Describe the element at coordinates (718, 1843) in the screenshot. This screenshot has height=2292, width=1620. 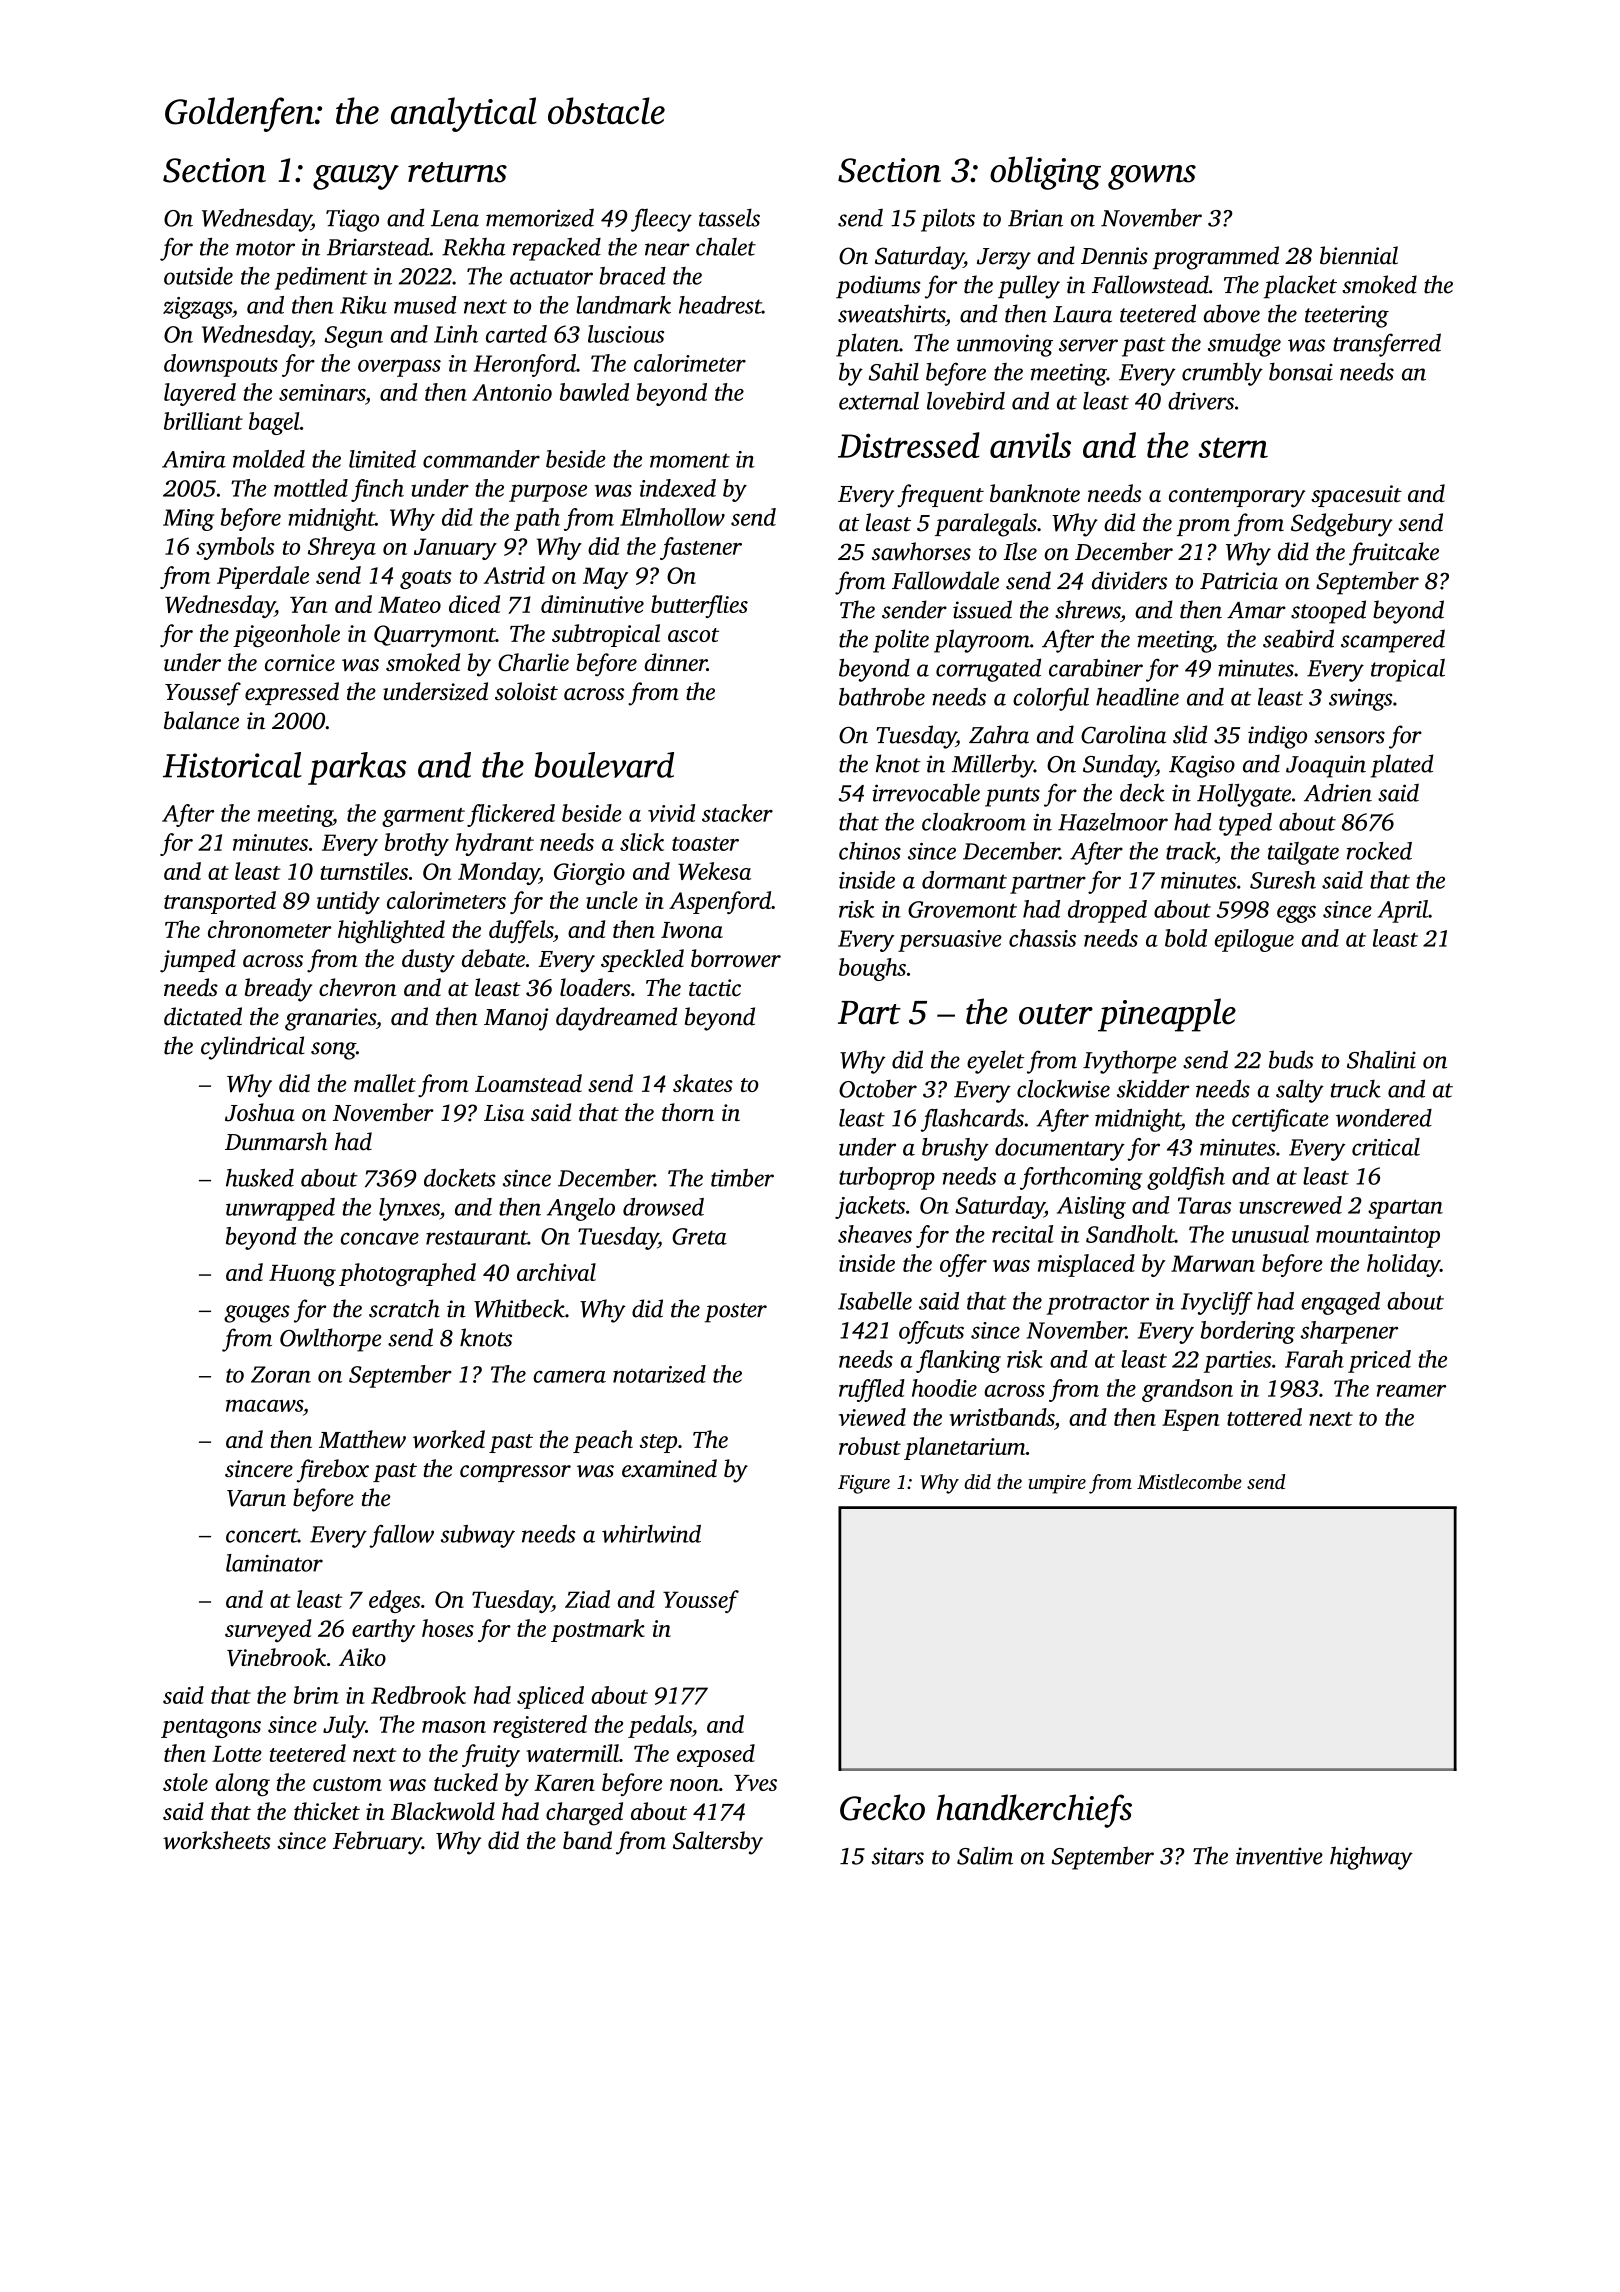
I see `Saltersby` at that location.
